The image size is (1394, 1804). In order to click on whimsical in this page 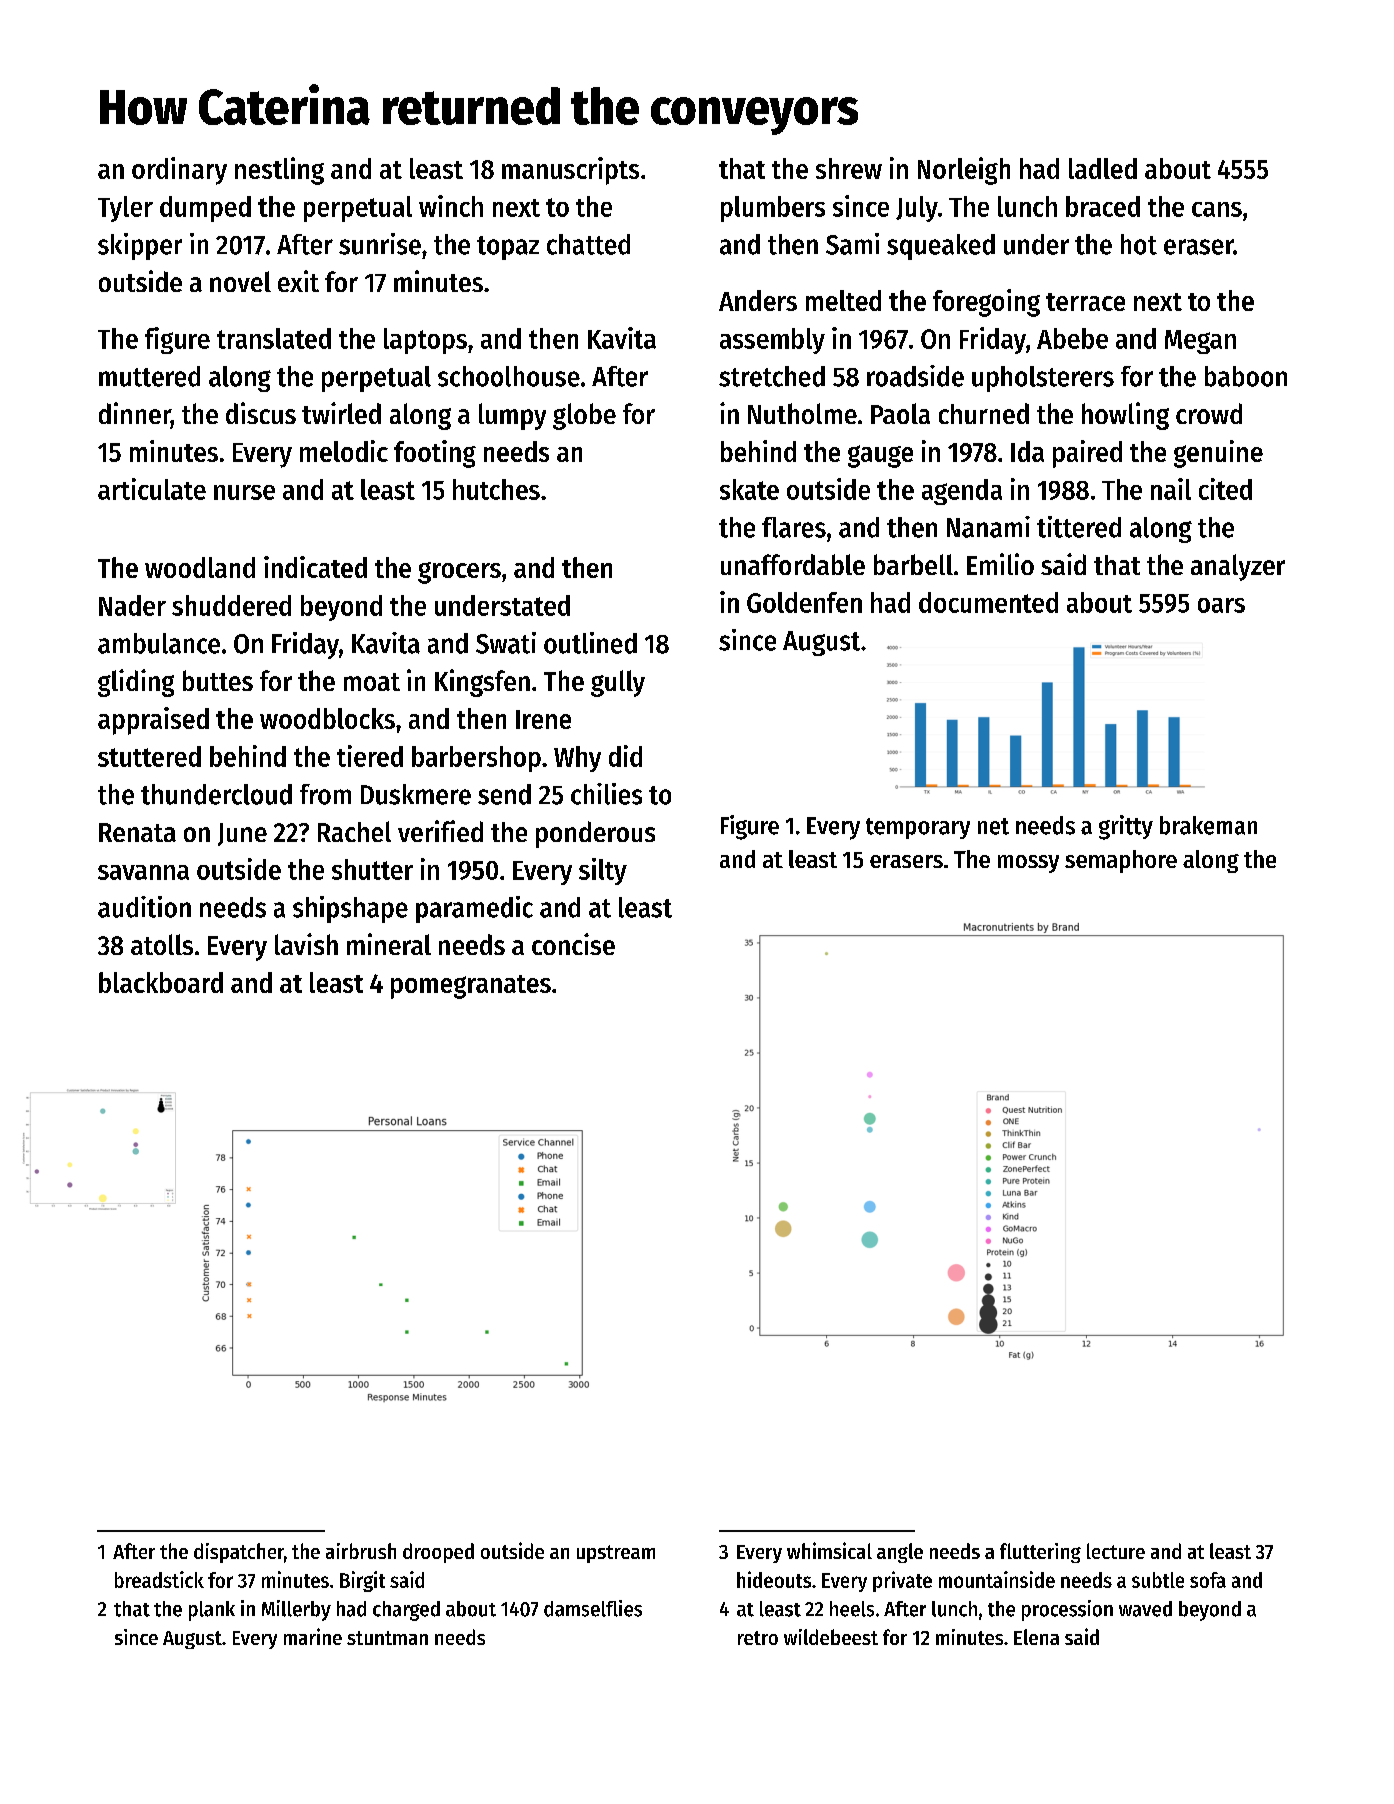, I will do `click(829, 1550)`.
